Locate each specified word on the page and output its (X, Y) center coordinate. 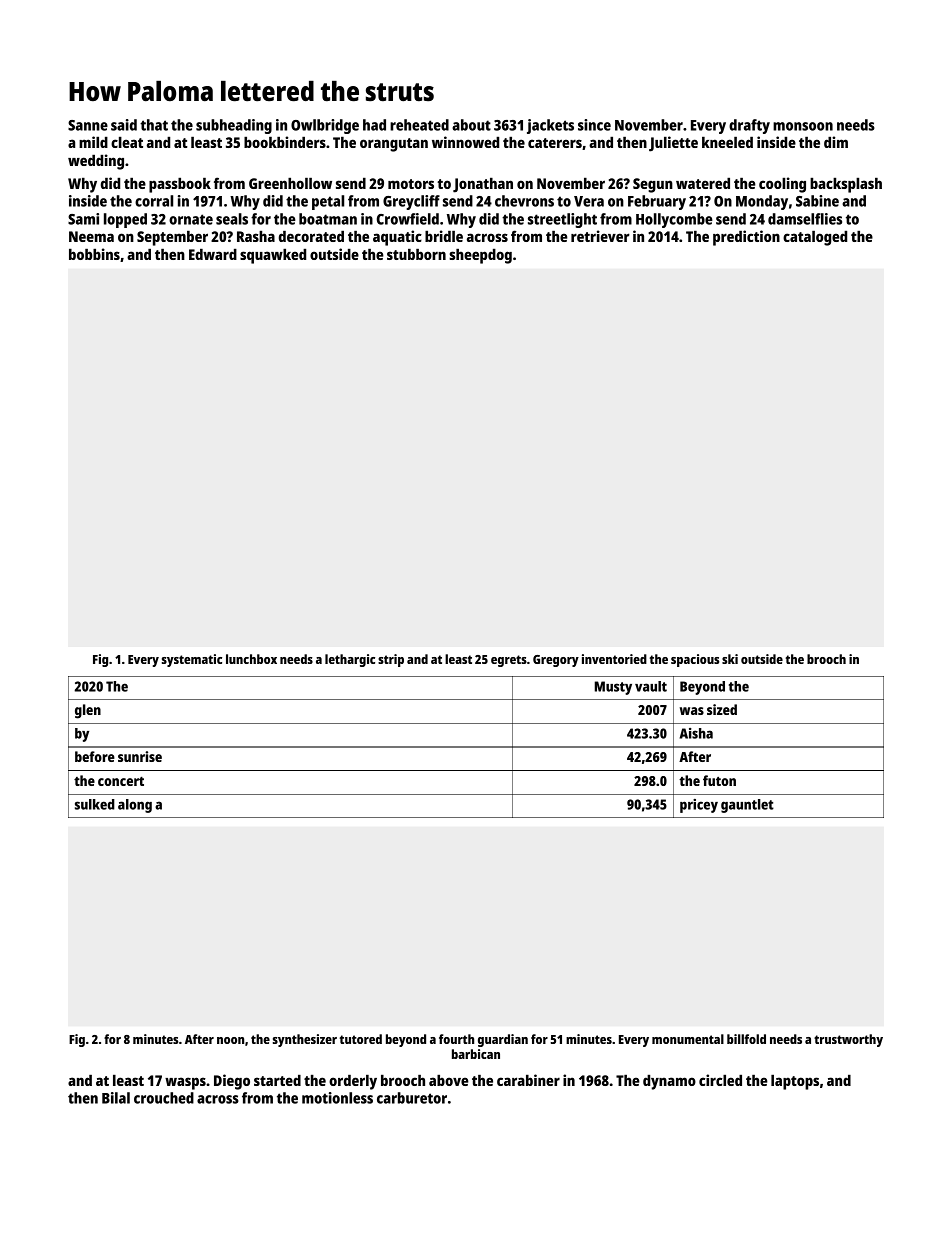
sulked (95, 804)
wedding (96, 162)
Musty (613, 688)
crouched (164, 1098)
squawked (273, 256)
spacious (695, 660)
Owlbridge (325, 126)
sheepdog (480, 256)
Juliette (673, 144)
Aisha (696, 733)
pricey (699, 806)
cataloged (815, 238)
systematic (192, 660)
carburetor (412, 1098)
